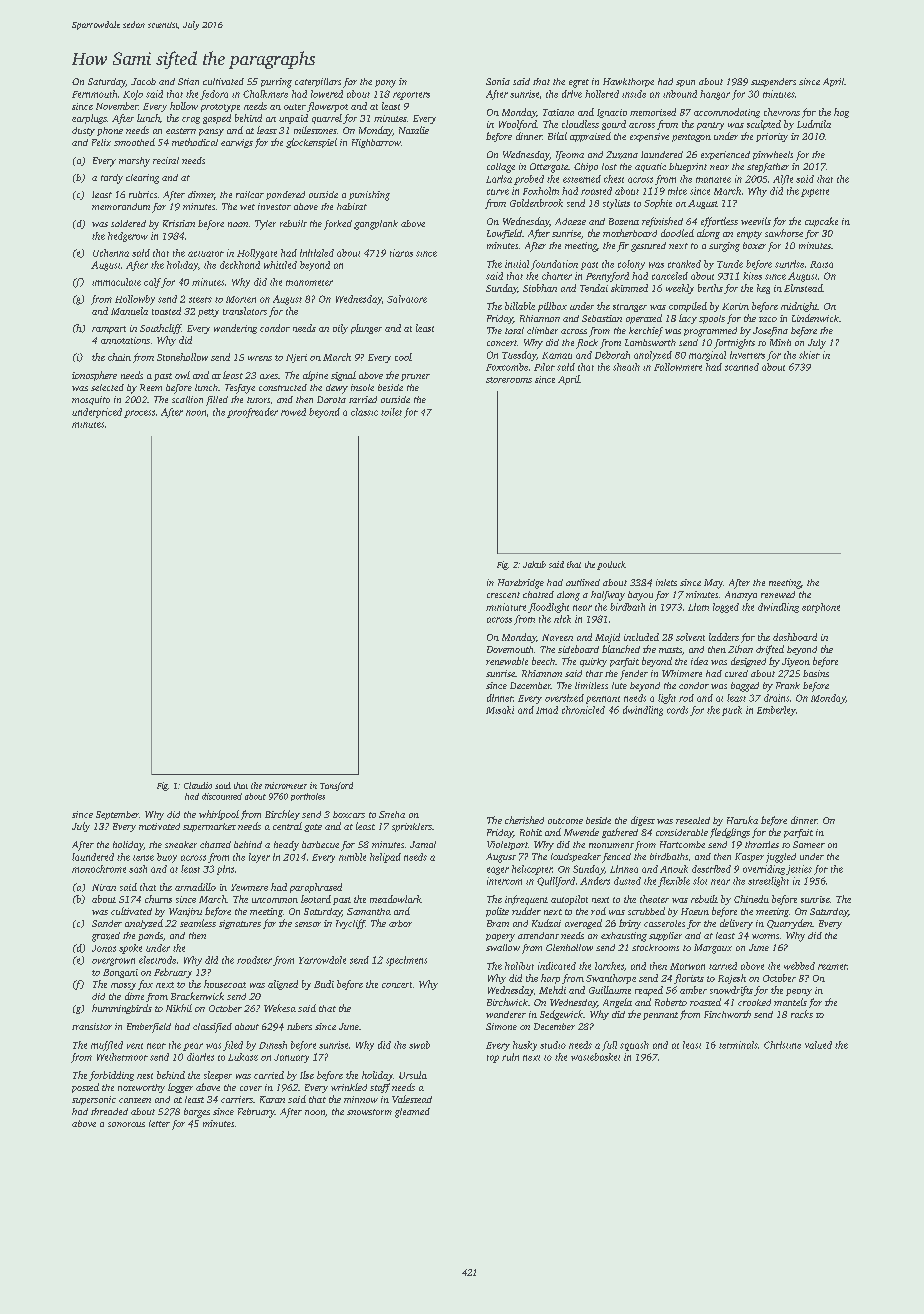 The width and height of the document is (924, 1314). Describe the element at coordinates (392, 814) in the document. I see `Sneha` at that location.
